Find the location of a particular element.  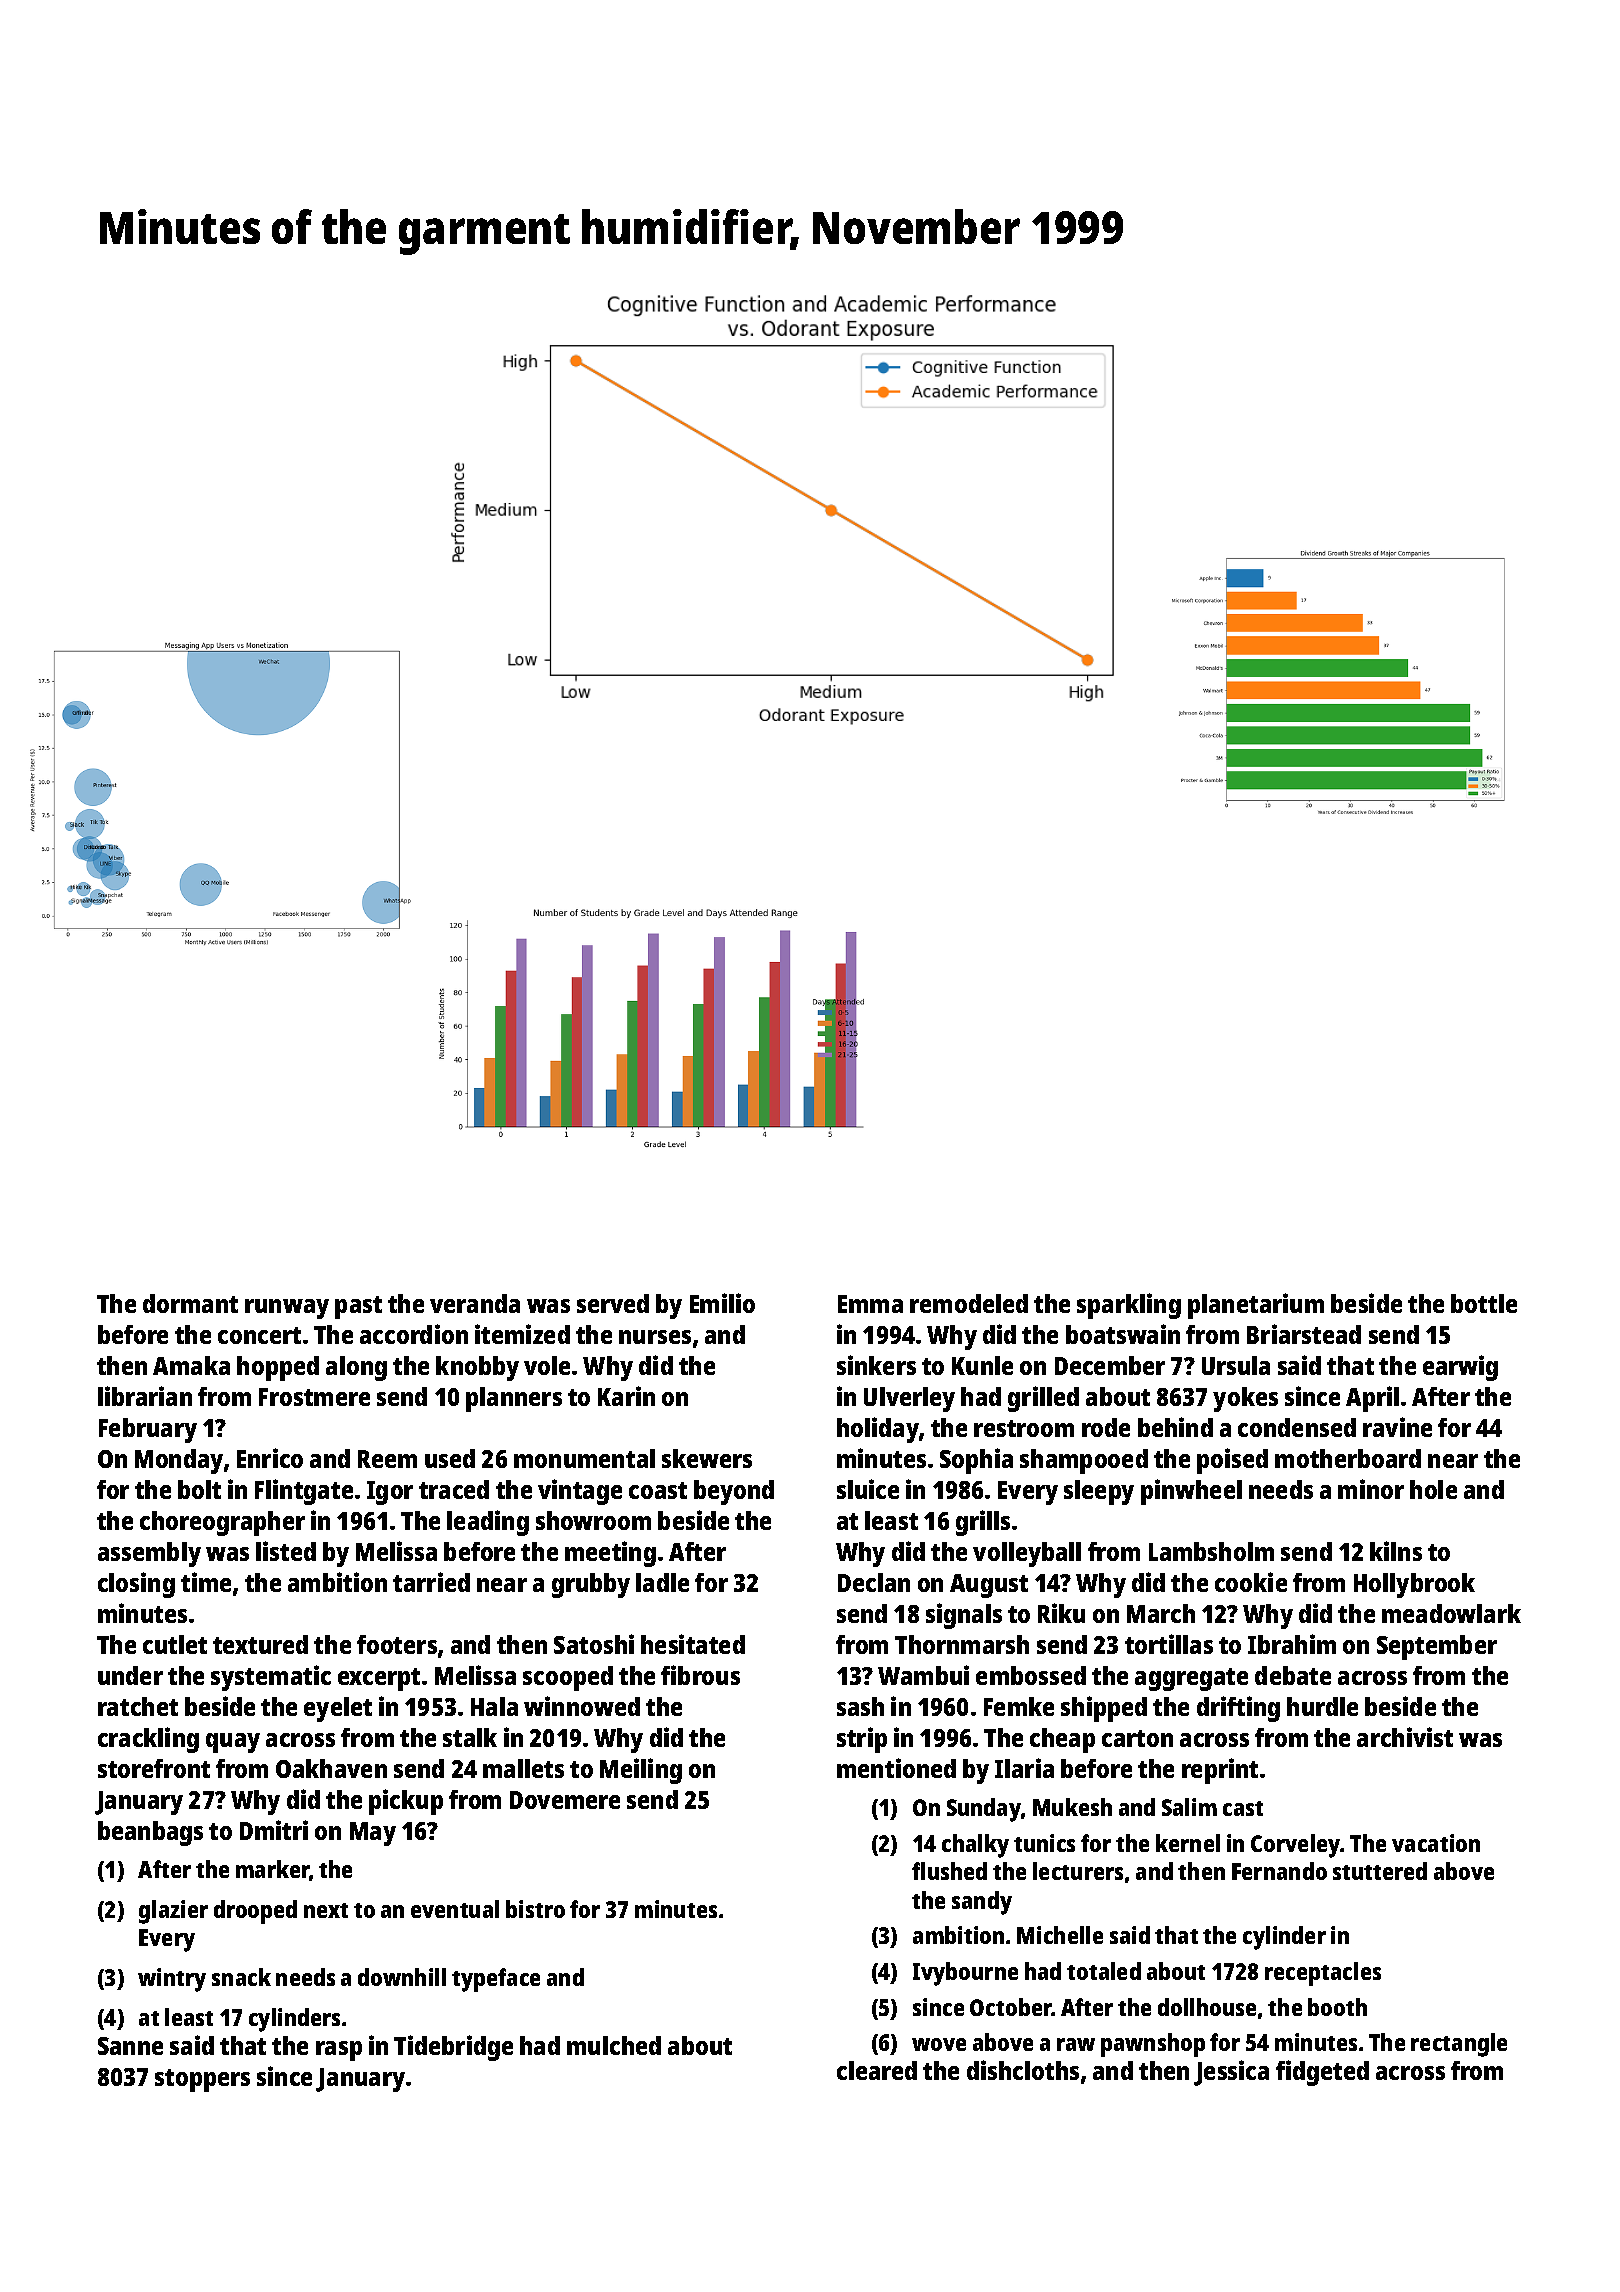

stuttered is located at coordinates (1380, 1871).
